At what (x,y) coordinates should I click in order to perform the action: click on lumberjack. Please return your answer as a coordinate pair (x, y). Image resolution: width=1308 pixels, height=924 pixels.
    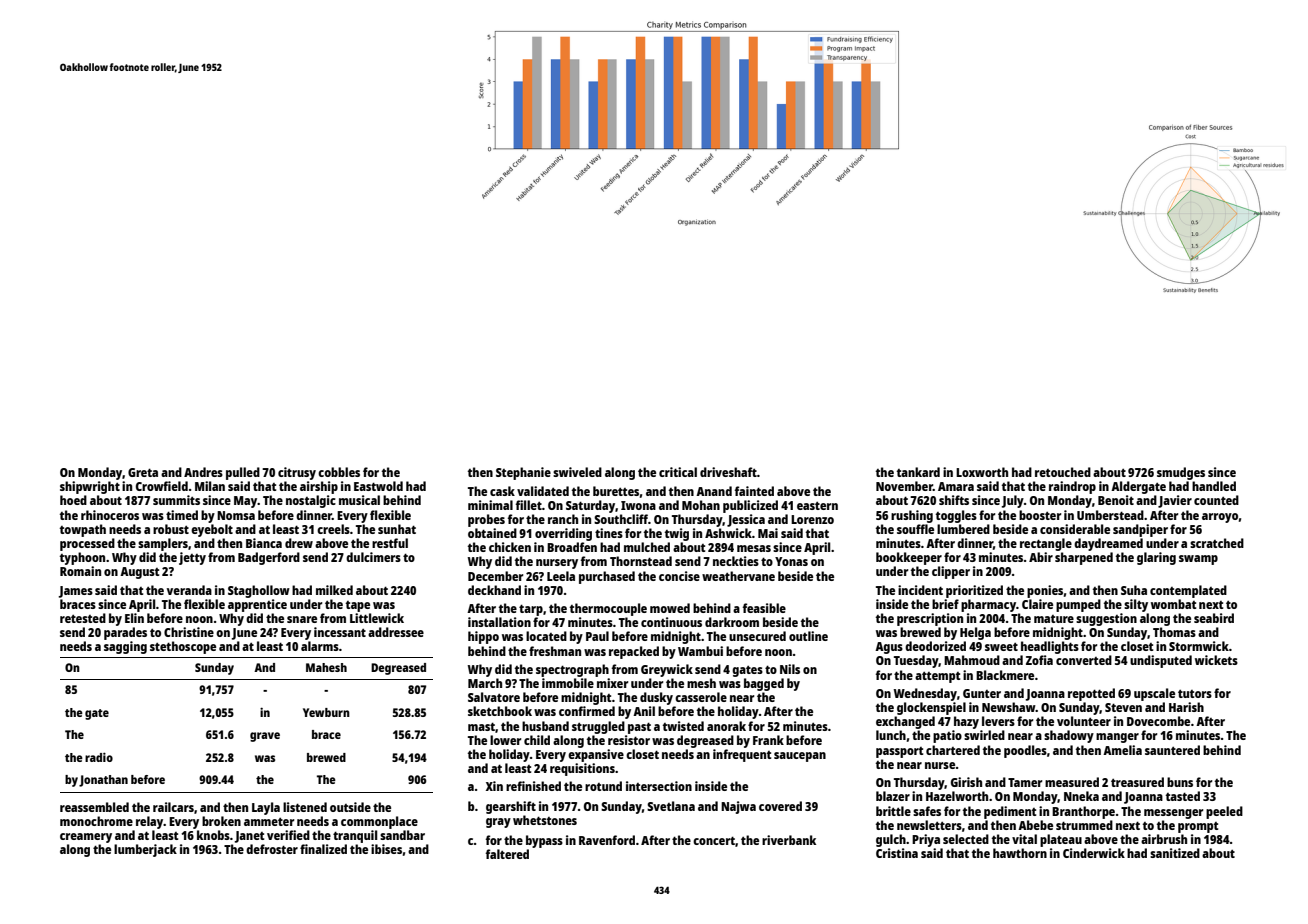
    Looking at the image, I should click on (145, 850).
